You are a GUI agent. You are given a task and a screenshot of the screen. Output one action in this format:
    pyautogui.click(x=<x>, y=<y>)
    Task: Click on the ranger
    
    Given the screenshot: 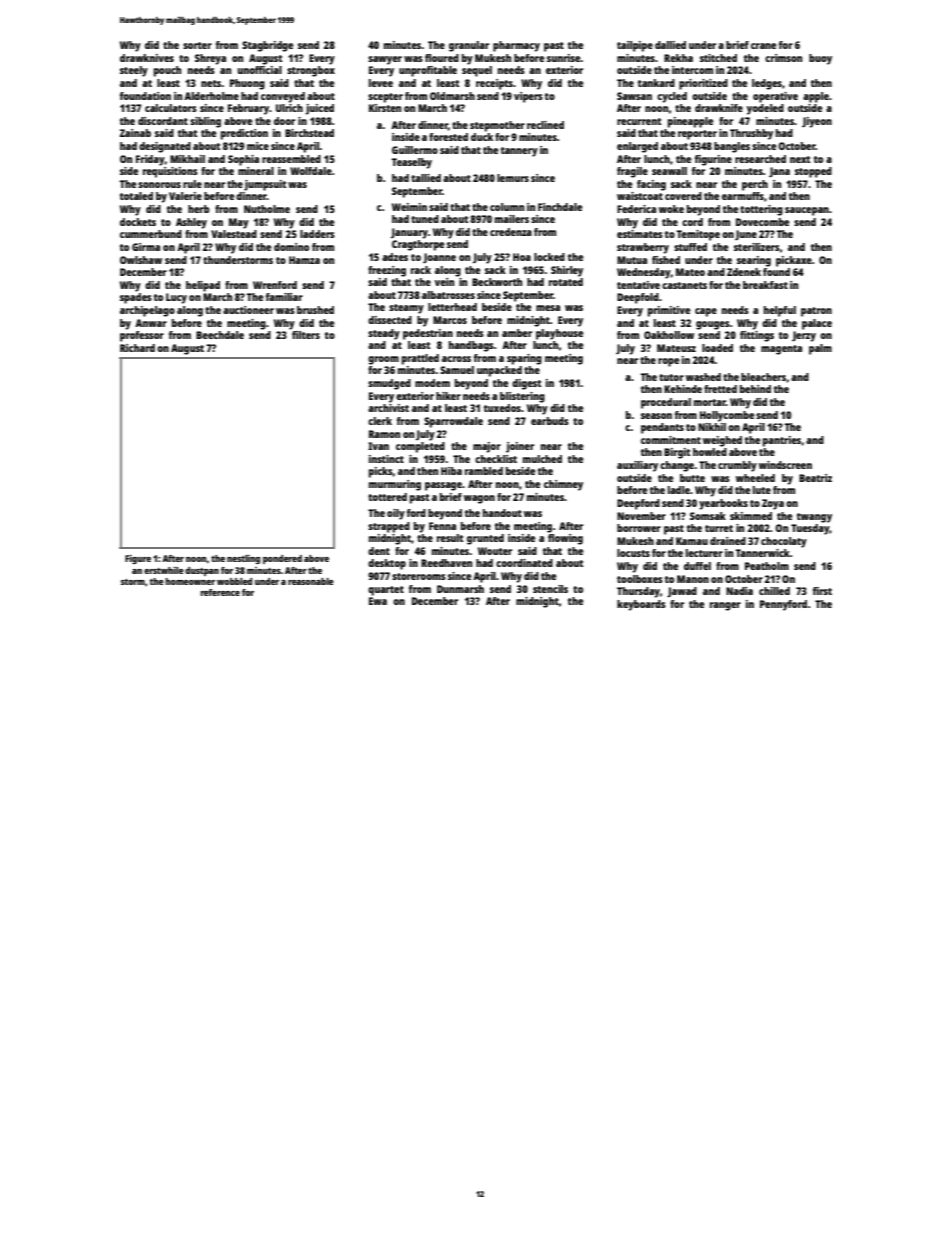 What is the action you would take?
    pyautogui.click(x=725, y=606)
